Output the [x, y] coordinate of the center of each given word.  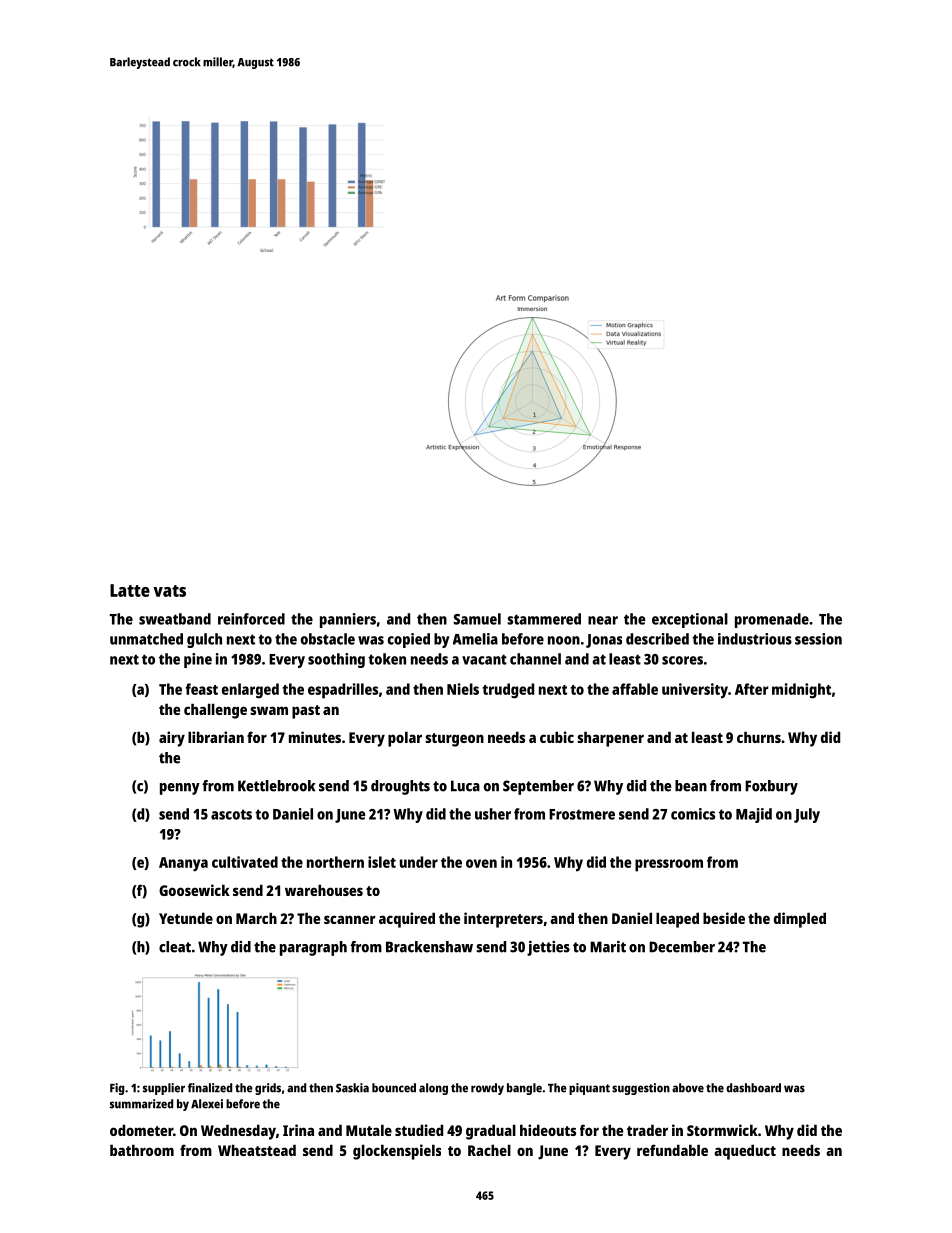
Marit [608, 947]
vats [169, 591]
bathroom [142, 1150]
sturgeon [454, 740]
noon [564, 640]
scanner [350, 919]
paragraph [313, 948]
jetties [548, 948]
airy [172, 739]
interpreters [503, 920]
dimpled [800, 920]
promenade [772, 620]
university [695, 691]
